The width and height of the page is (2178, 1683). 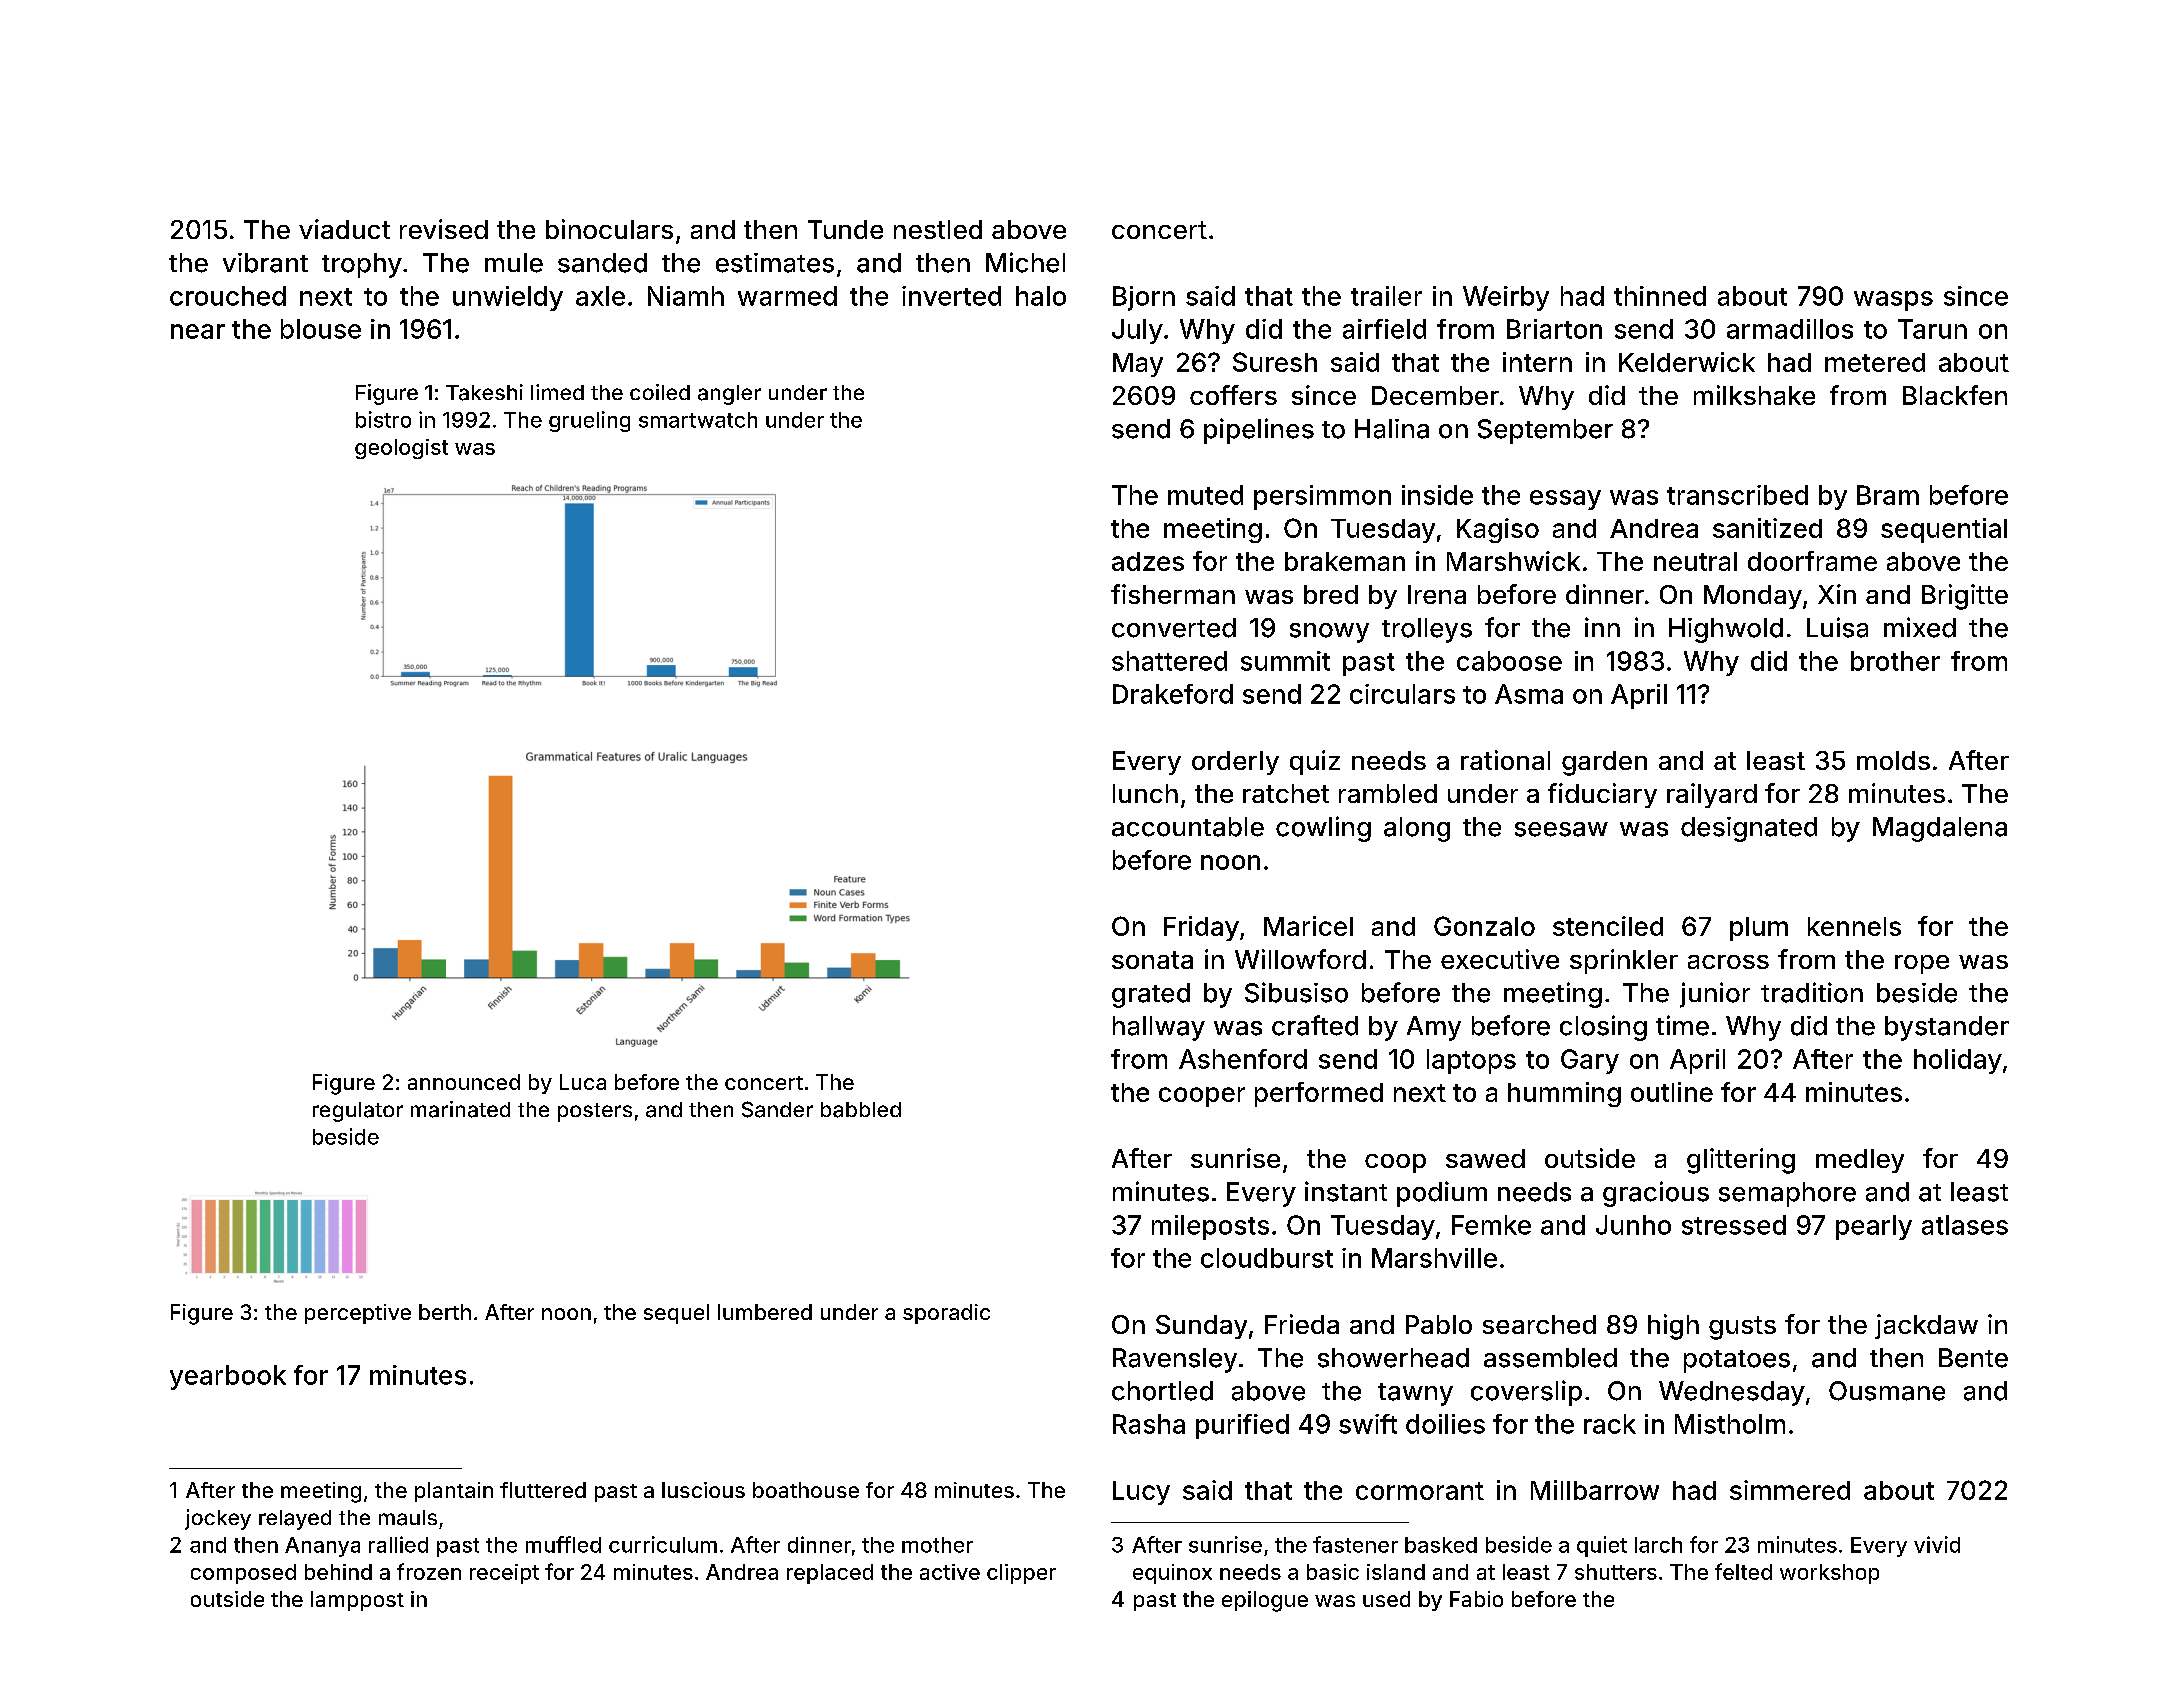 What do you see at coordinates (1940, 829) in the page?
I see `Magdalena` at bounding box center [1940, 829].
